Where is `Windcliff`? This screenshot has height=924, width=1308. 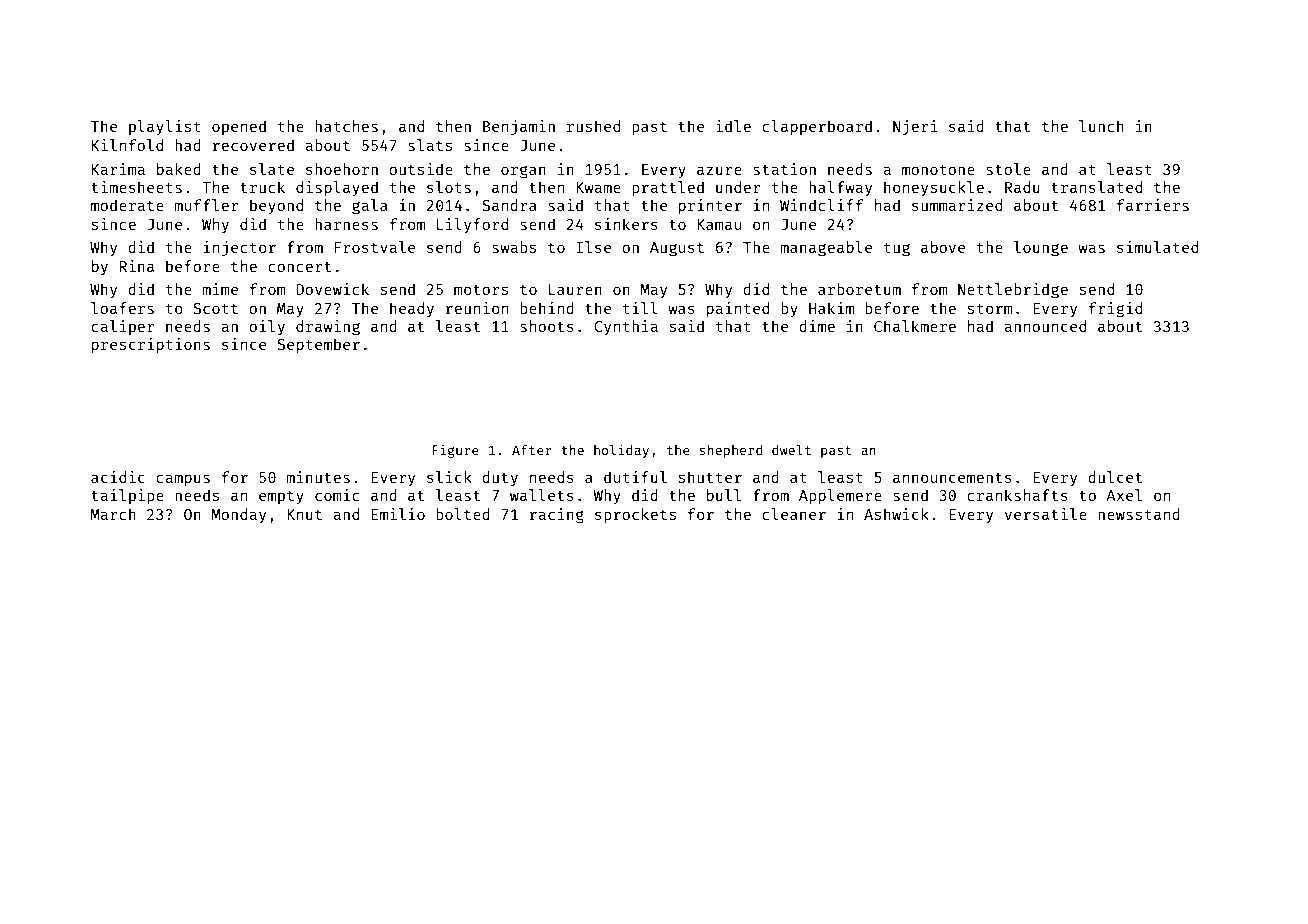 Windcliff is located at coordinates (821, 205).
